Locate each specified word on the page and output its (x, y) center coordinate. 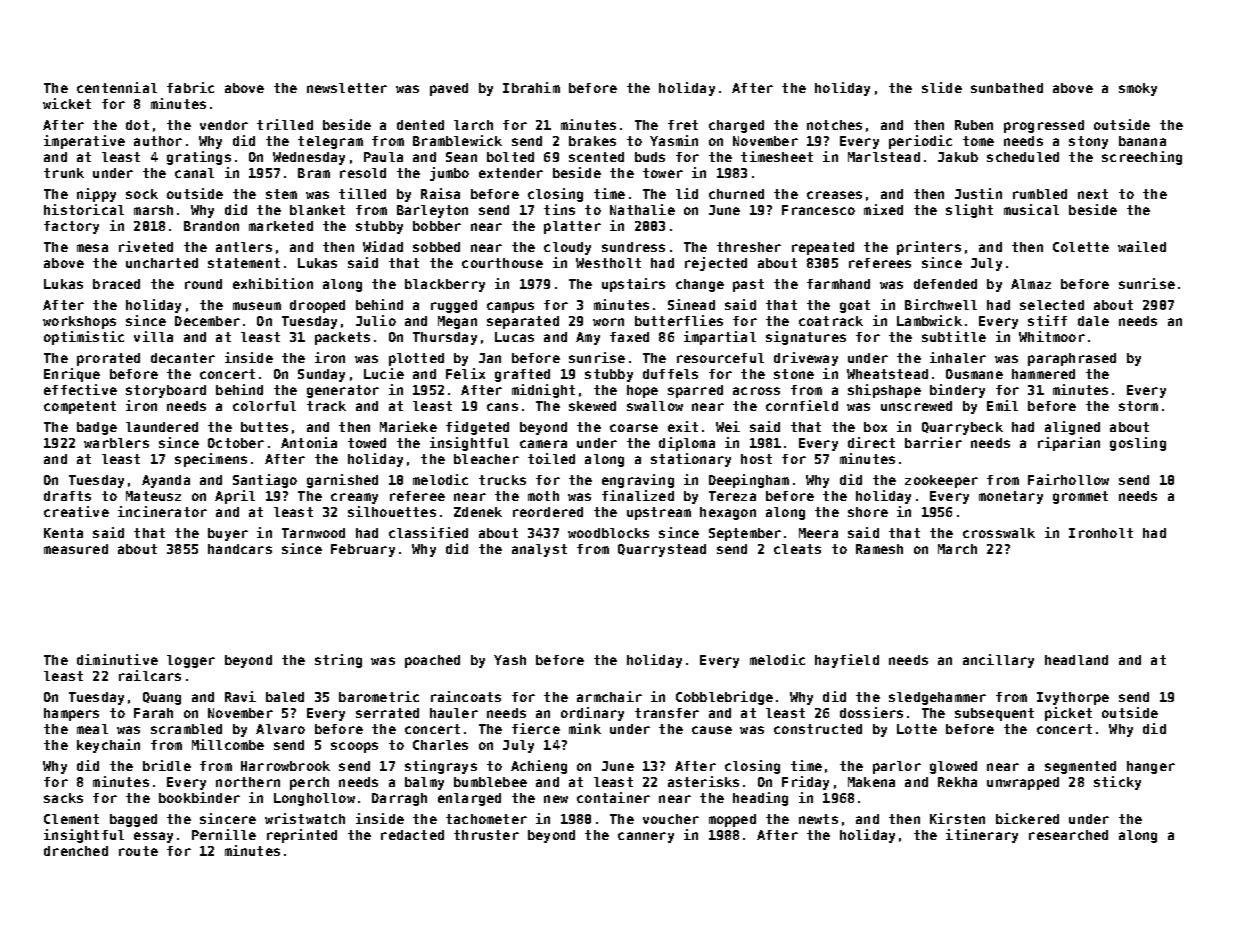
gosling (1138, 444)
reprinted (302, 836)
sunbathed (1007, 88)
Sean (461, 157)
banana (1142, 141)
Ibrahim (531, 87)
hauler (454, 713)
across (756, 391)
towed (367, 443)
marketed (281, 226)
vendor (224, 125)
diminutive (117, 659)
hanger (1151, 767)
